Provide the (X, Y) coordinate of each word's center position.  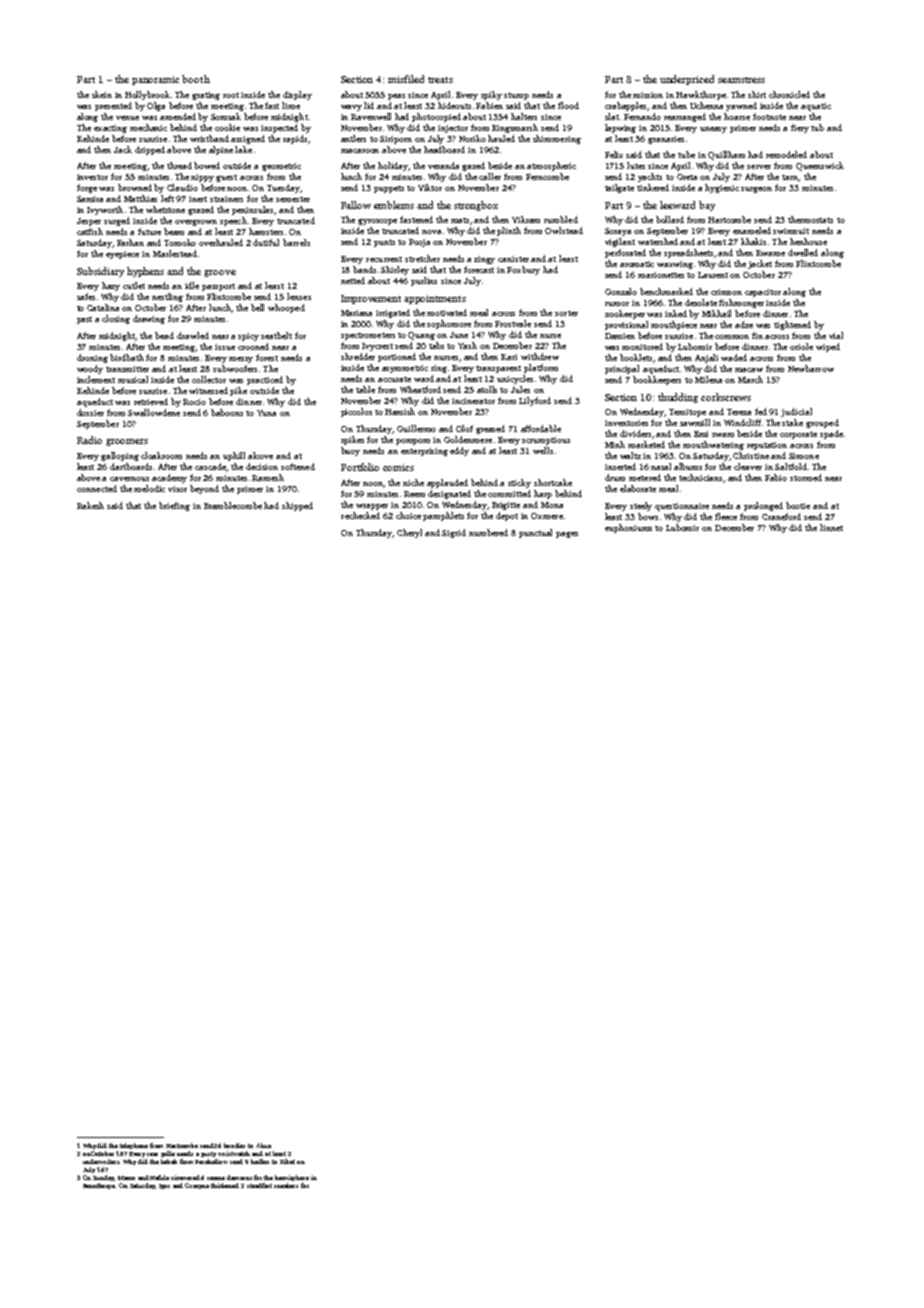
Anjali (706, 358)
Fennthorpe (99, 1186)
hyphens (145, 272)
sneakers (286, 1185)
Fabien (489, 105)
